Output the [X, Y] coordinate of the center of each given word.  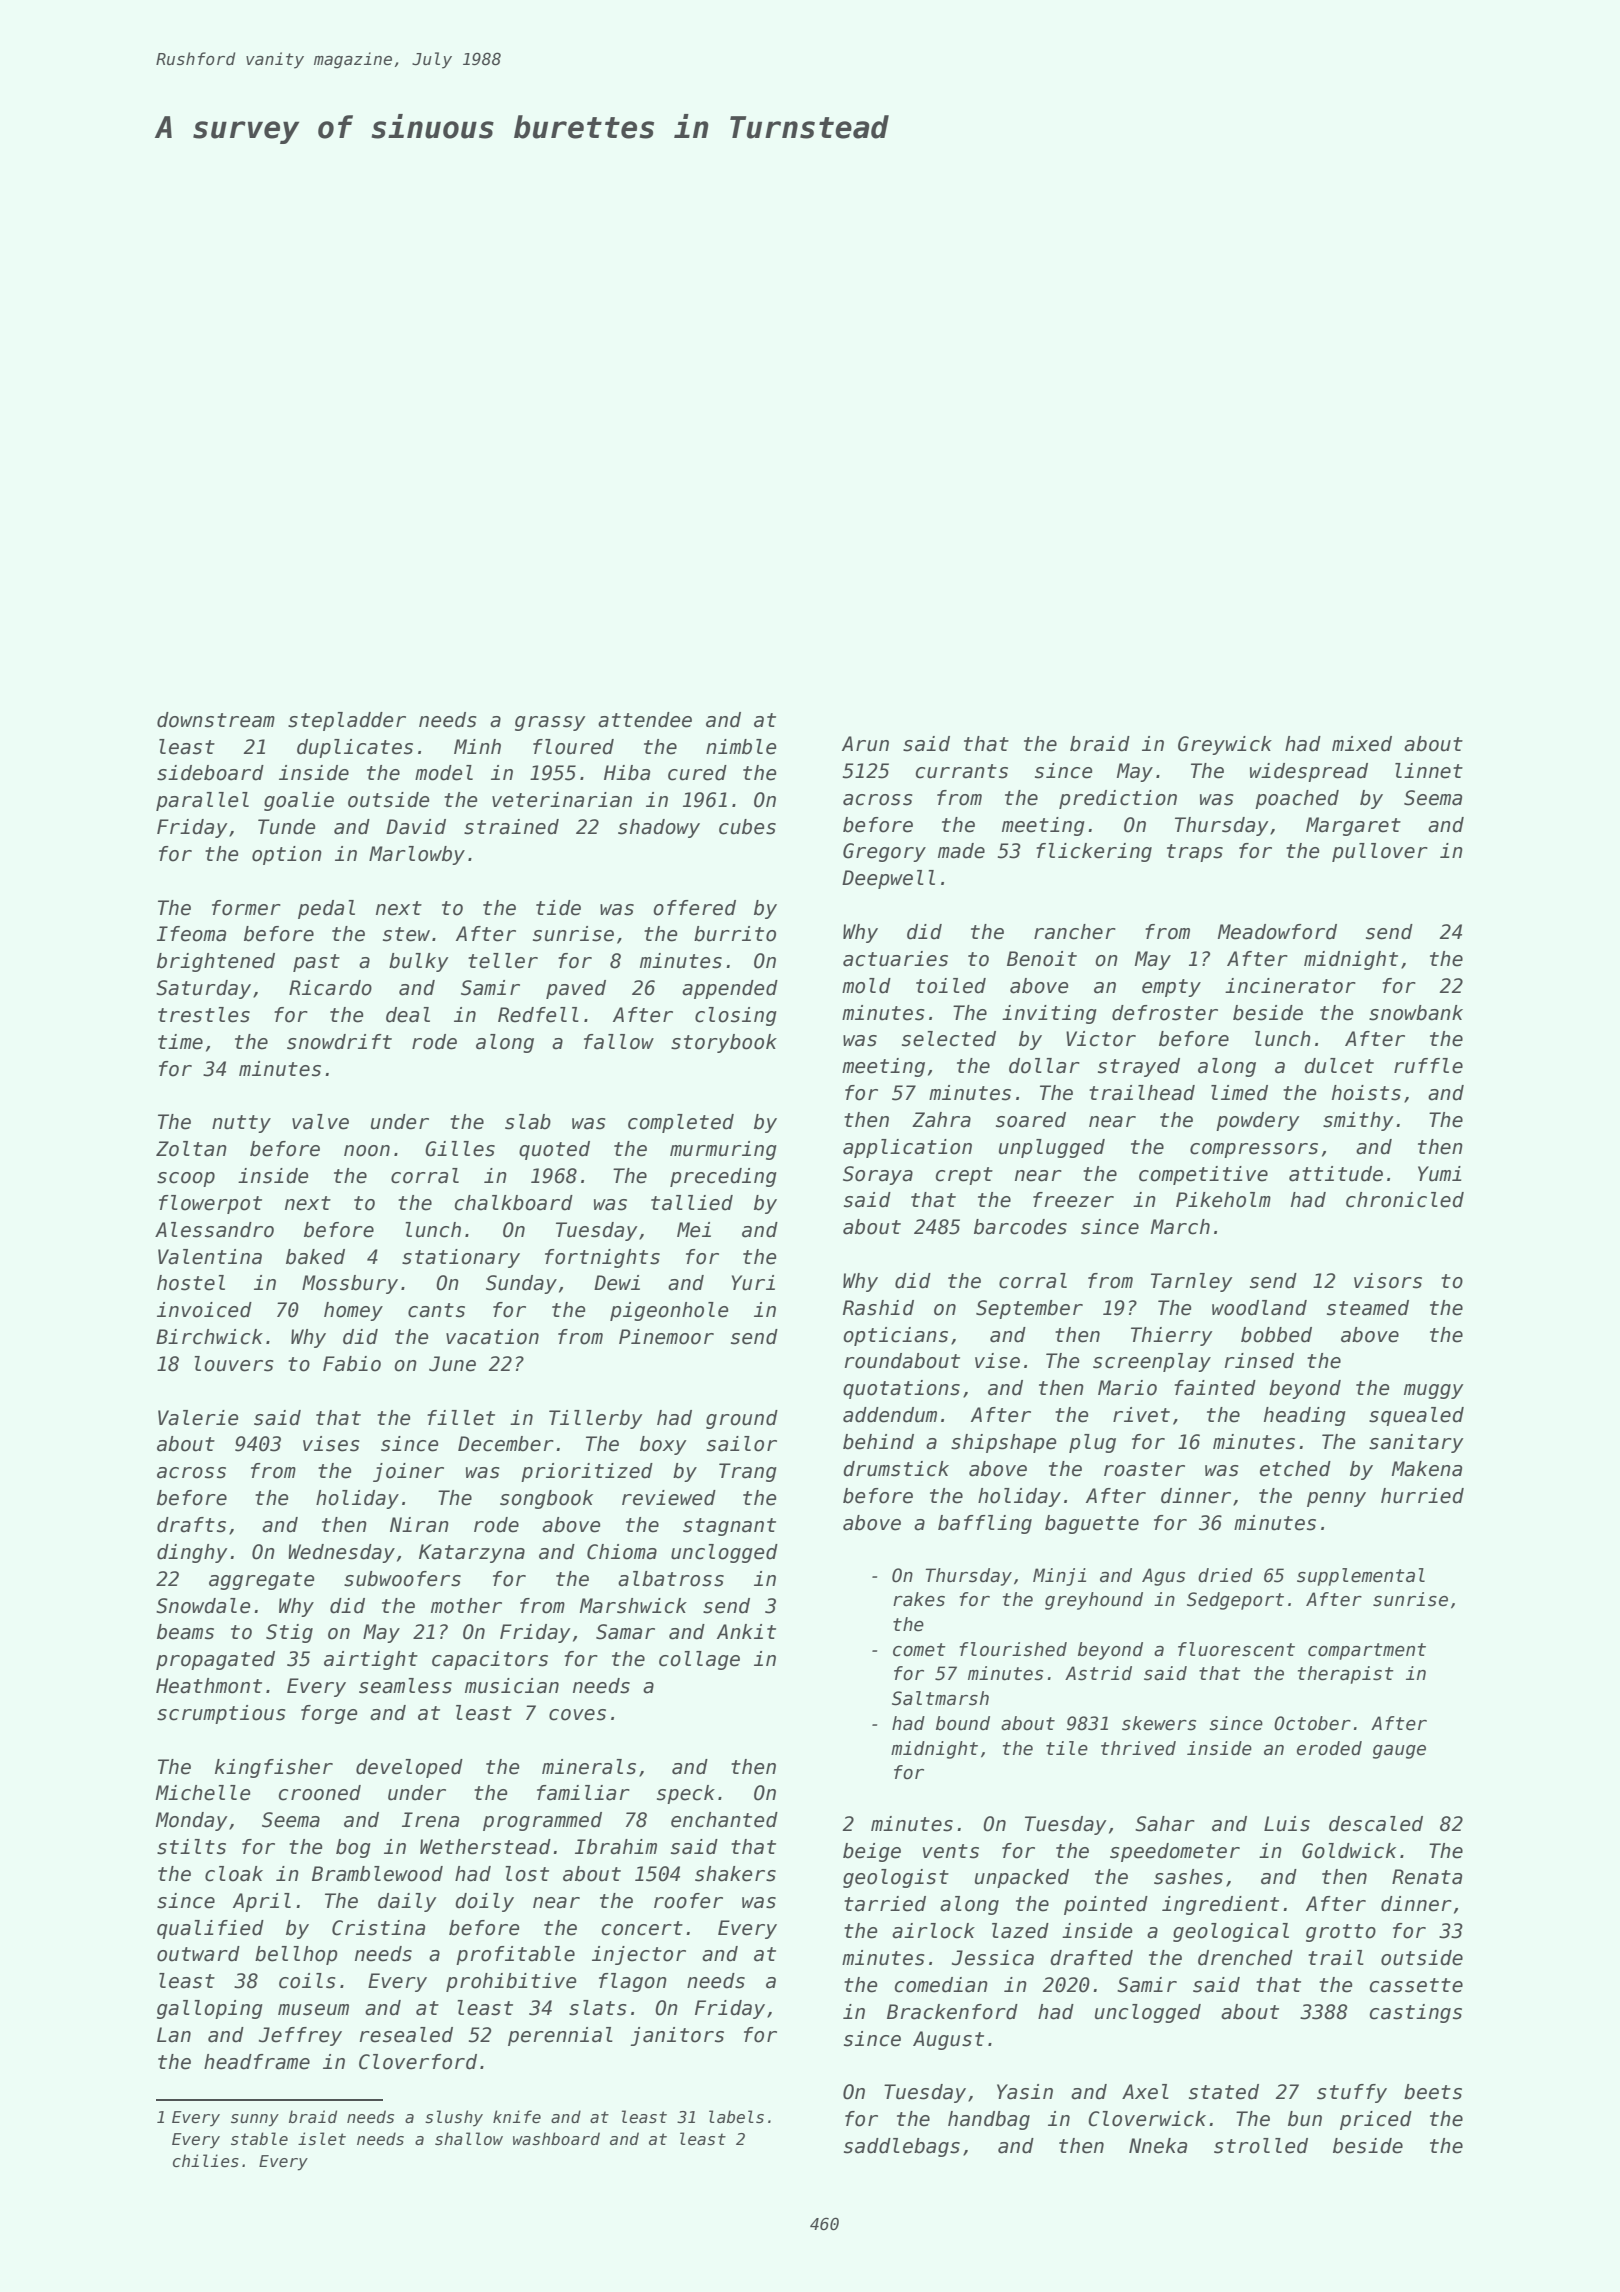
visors [1388, 1281]
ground [742, 1419]
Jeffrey [300, 2036]
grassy [550, 723]
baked [315, 1257]
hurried [1422, 1496]
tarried [885, 1904]
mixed [1362, 744]
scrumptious [221, 1714]
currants [962, 771]
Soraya [878, 1175]
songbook [546, 1499]
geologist [896, 1878]
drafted [1091, 1958]
